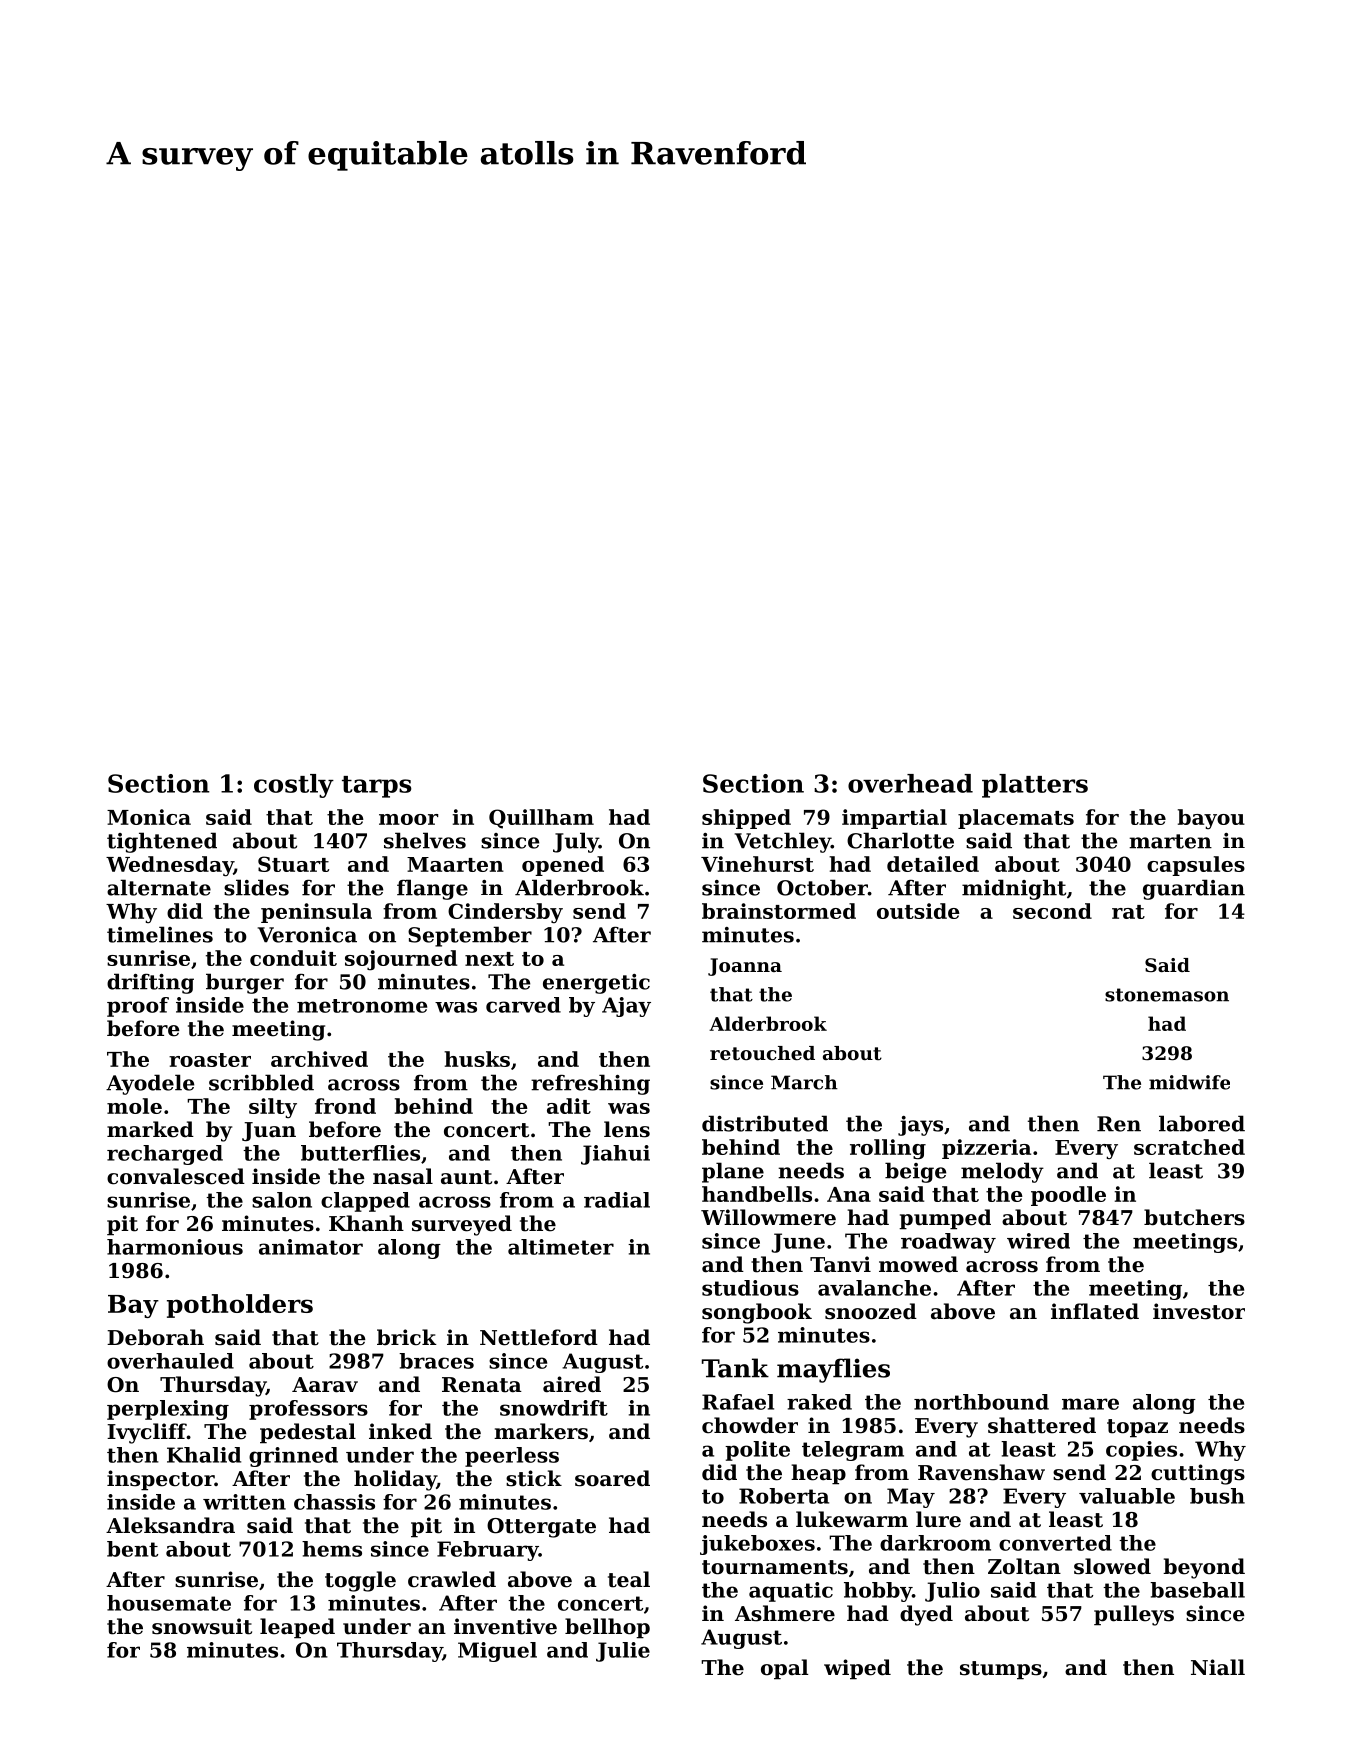 The width and height of the document is (1352, 1749). I want to click on animator, so click(311, 1247).
